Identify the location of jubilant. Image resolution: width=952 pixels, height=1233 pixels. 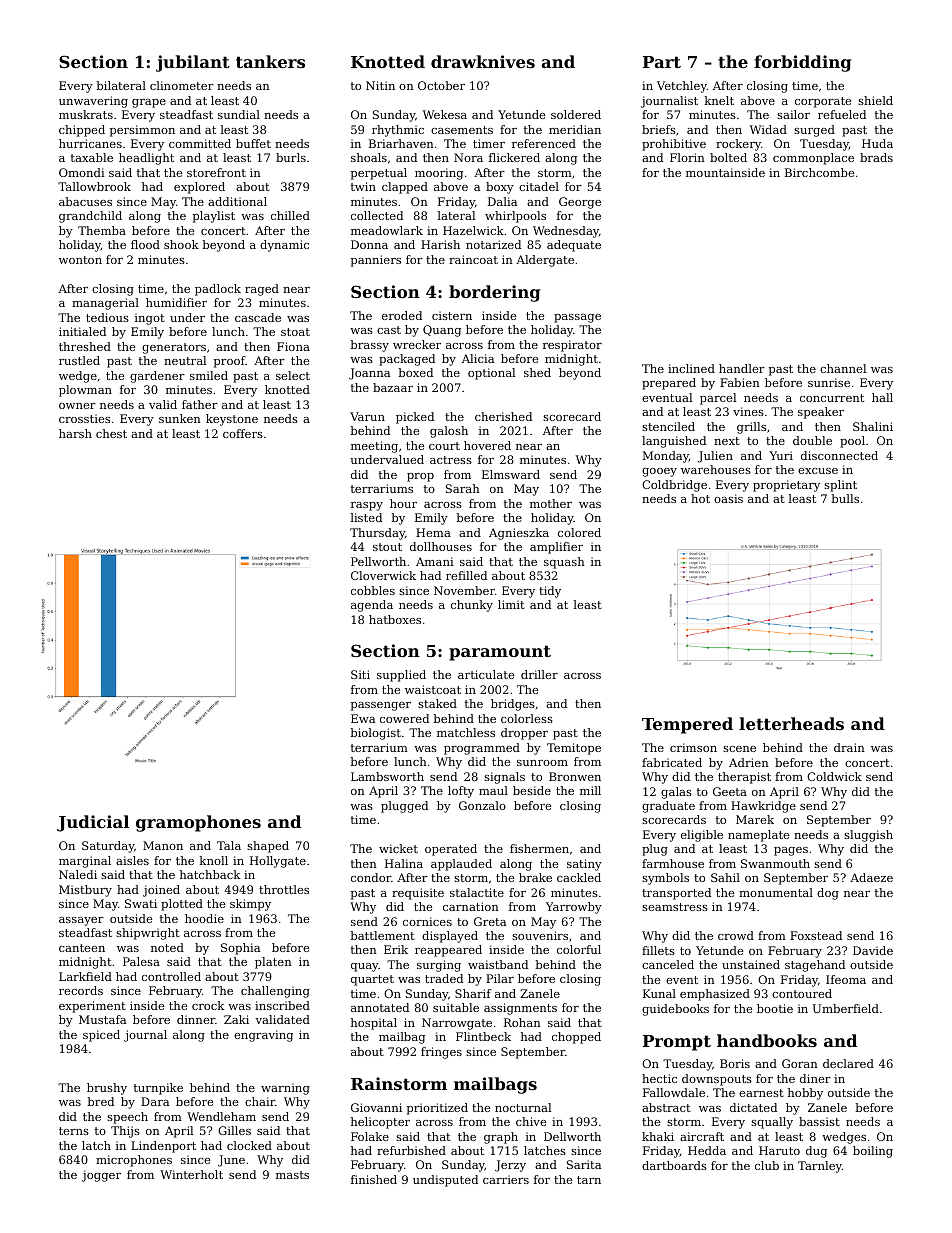
(193, 63).
